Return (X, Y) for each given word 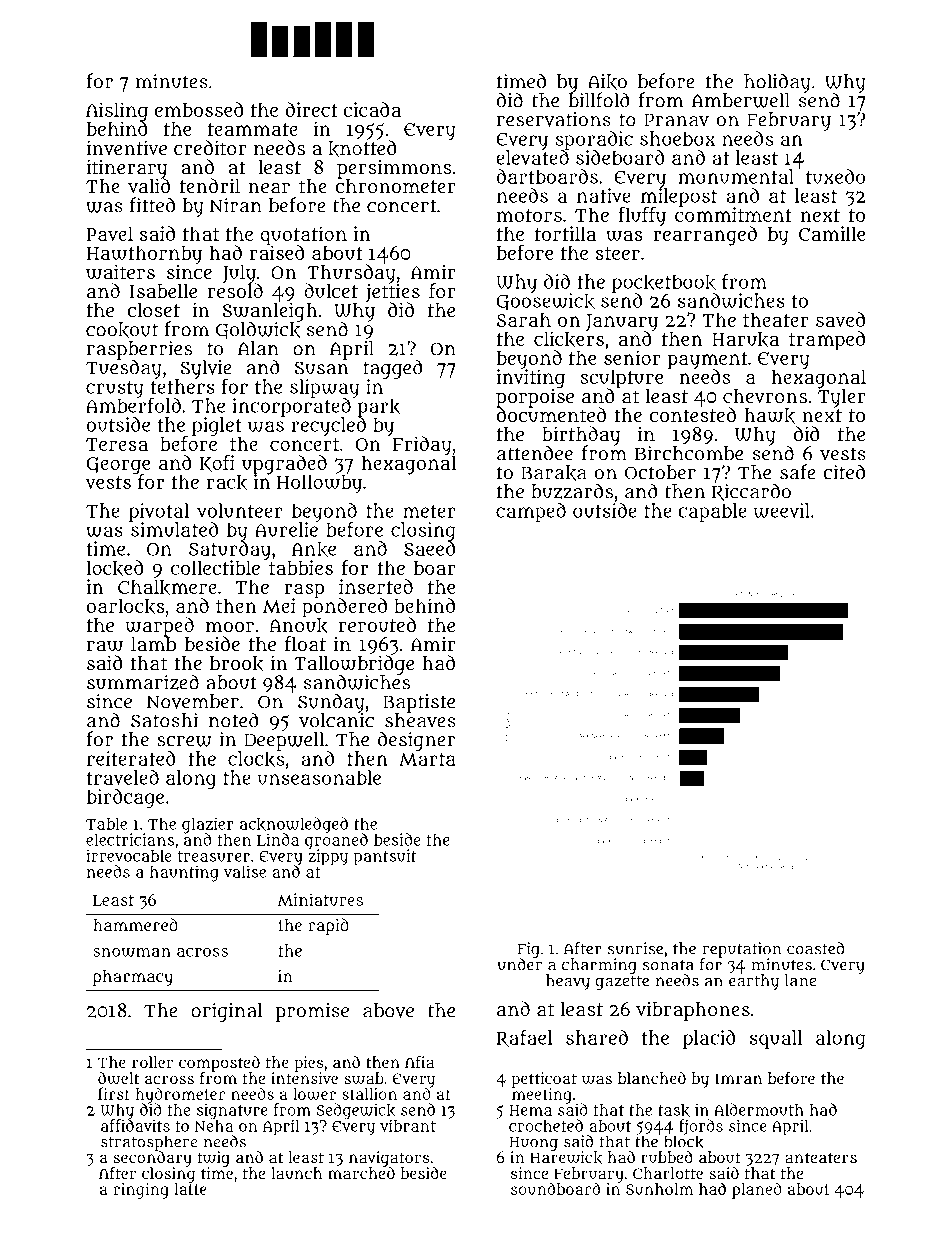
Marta (427, 759)
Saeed (429, 548)
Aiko (607, 82)
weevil (782, 510)
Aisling (117, 111)
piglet (217, 426)
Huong (533, 1144)
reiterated (131, 758)
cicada (372, 109)
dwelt (118, 1078)
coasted (815, 948)
